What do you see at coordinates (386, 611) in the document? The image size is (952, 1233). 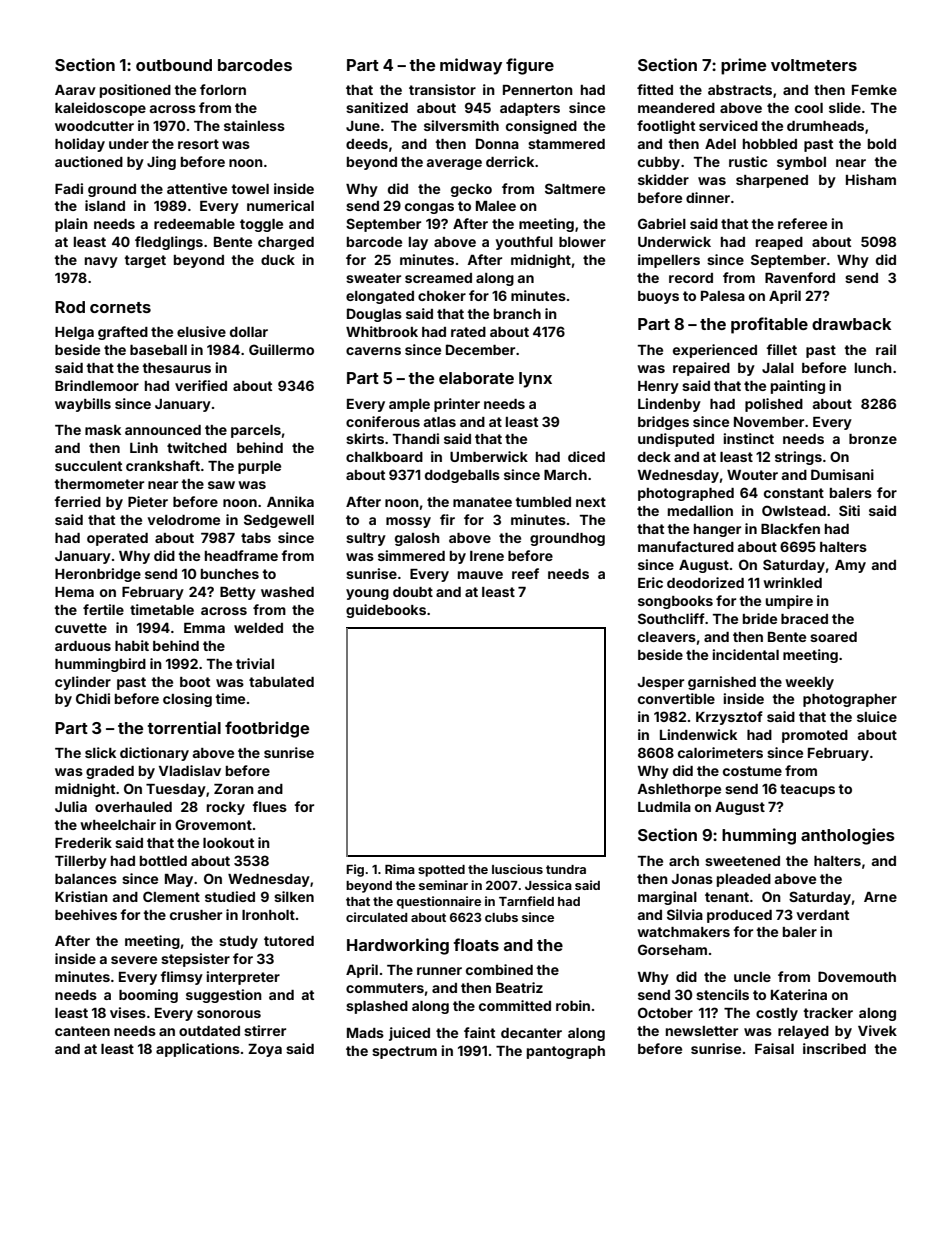 I see `guidebooks` at bounding box center [386, 611].
